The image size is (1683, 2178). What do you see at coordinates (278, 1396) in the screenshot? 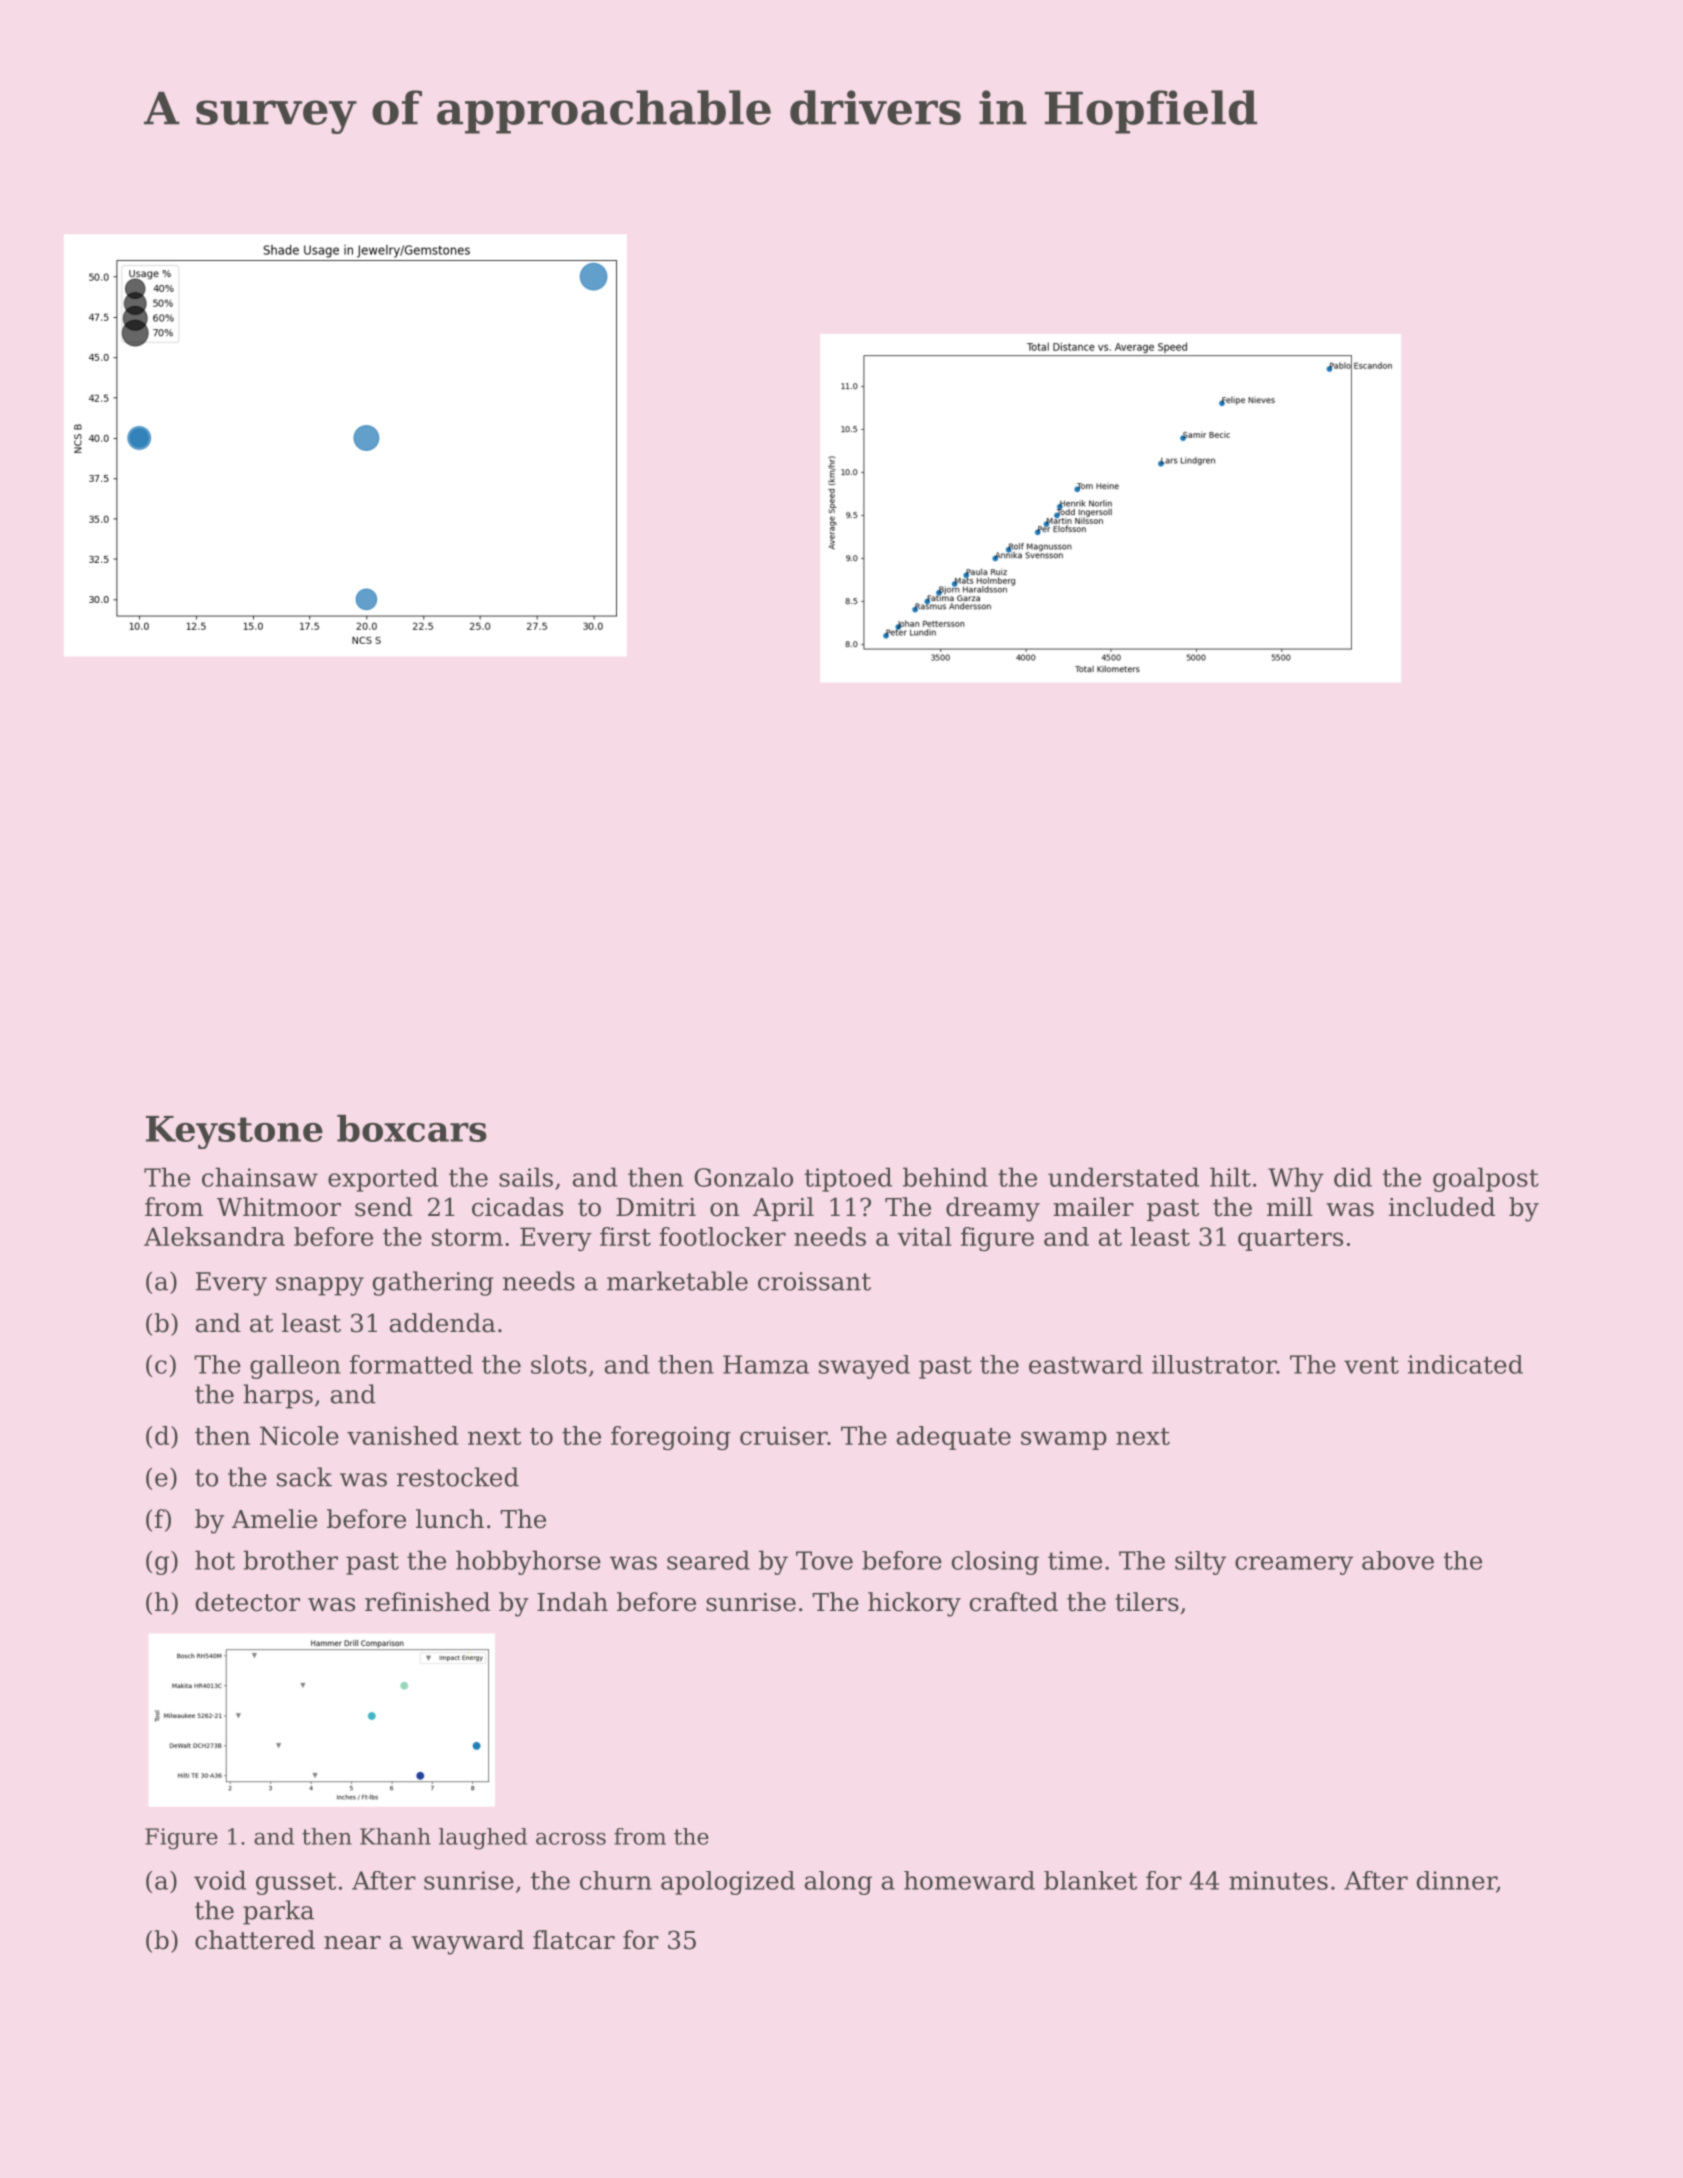
I see `harps` at bounding box center [278, 1396].
